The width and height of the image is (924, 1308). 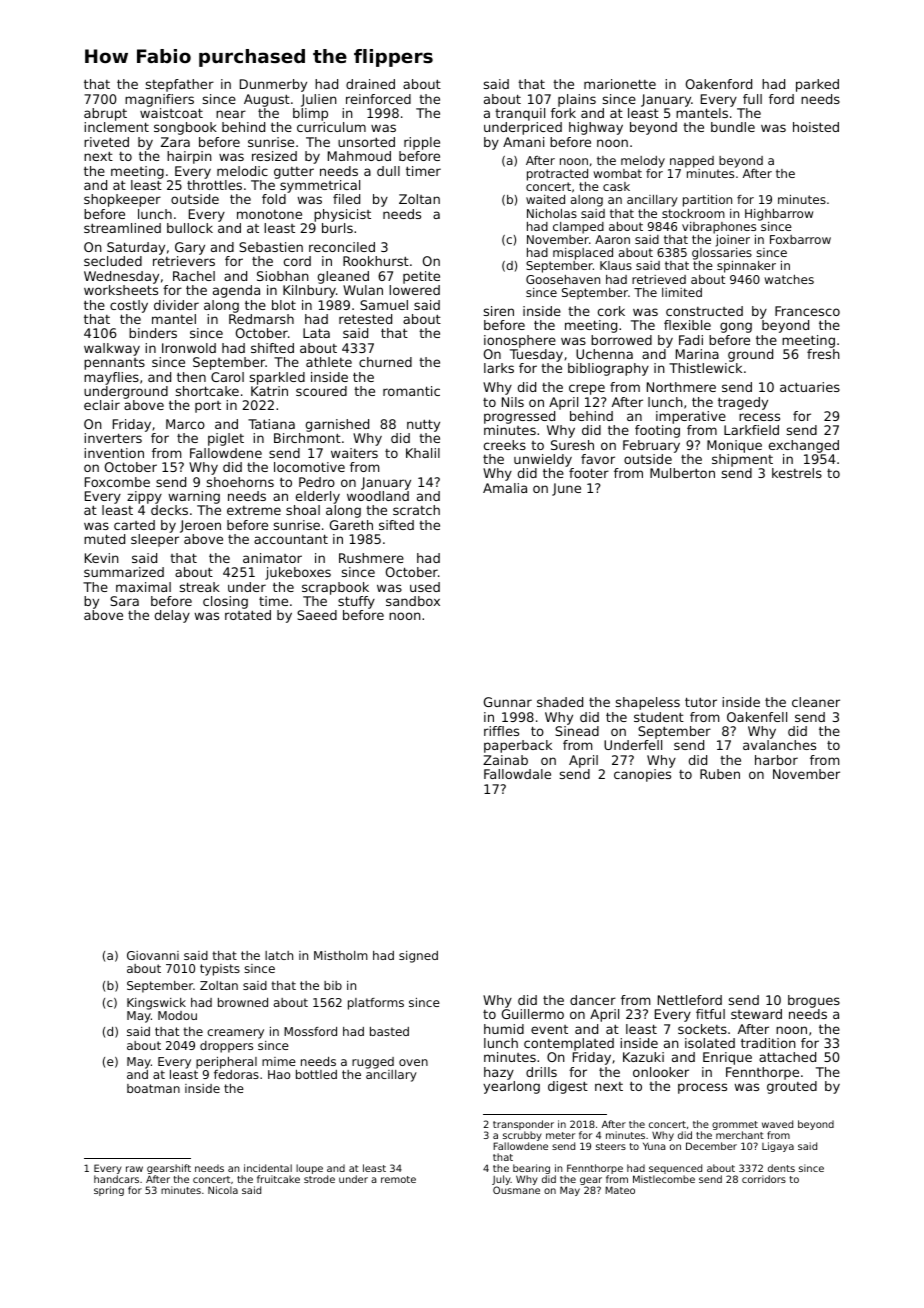 I want to click on Kevin, so click(x=102, y=558).
